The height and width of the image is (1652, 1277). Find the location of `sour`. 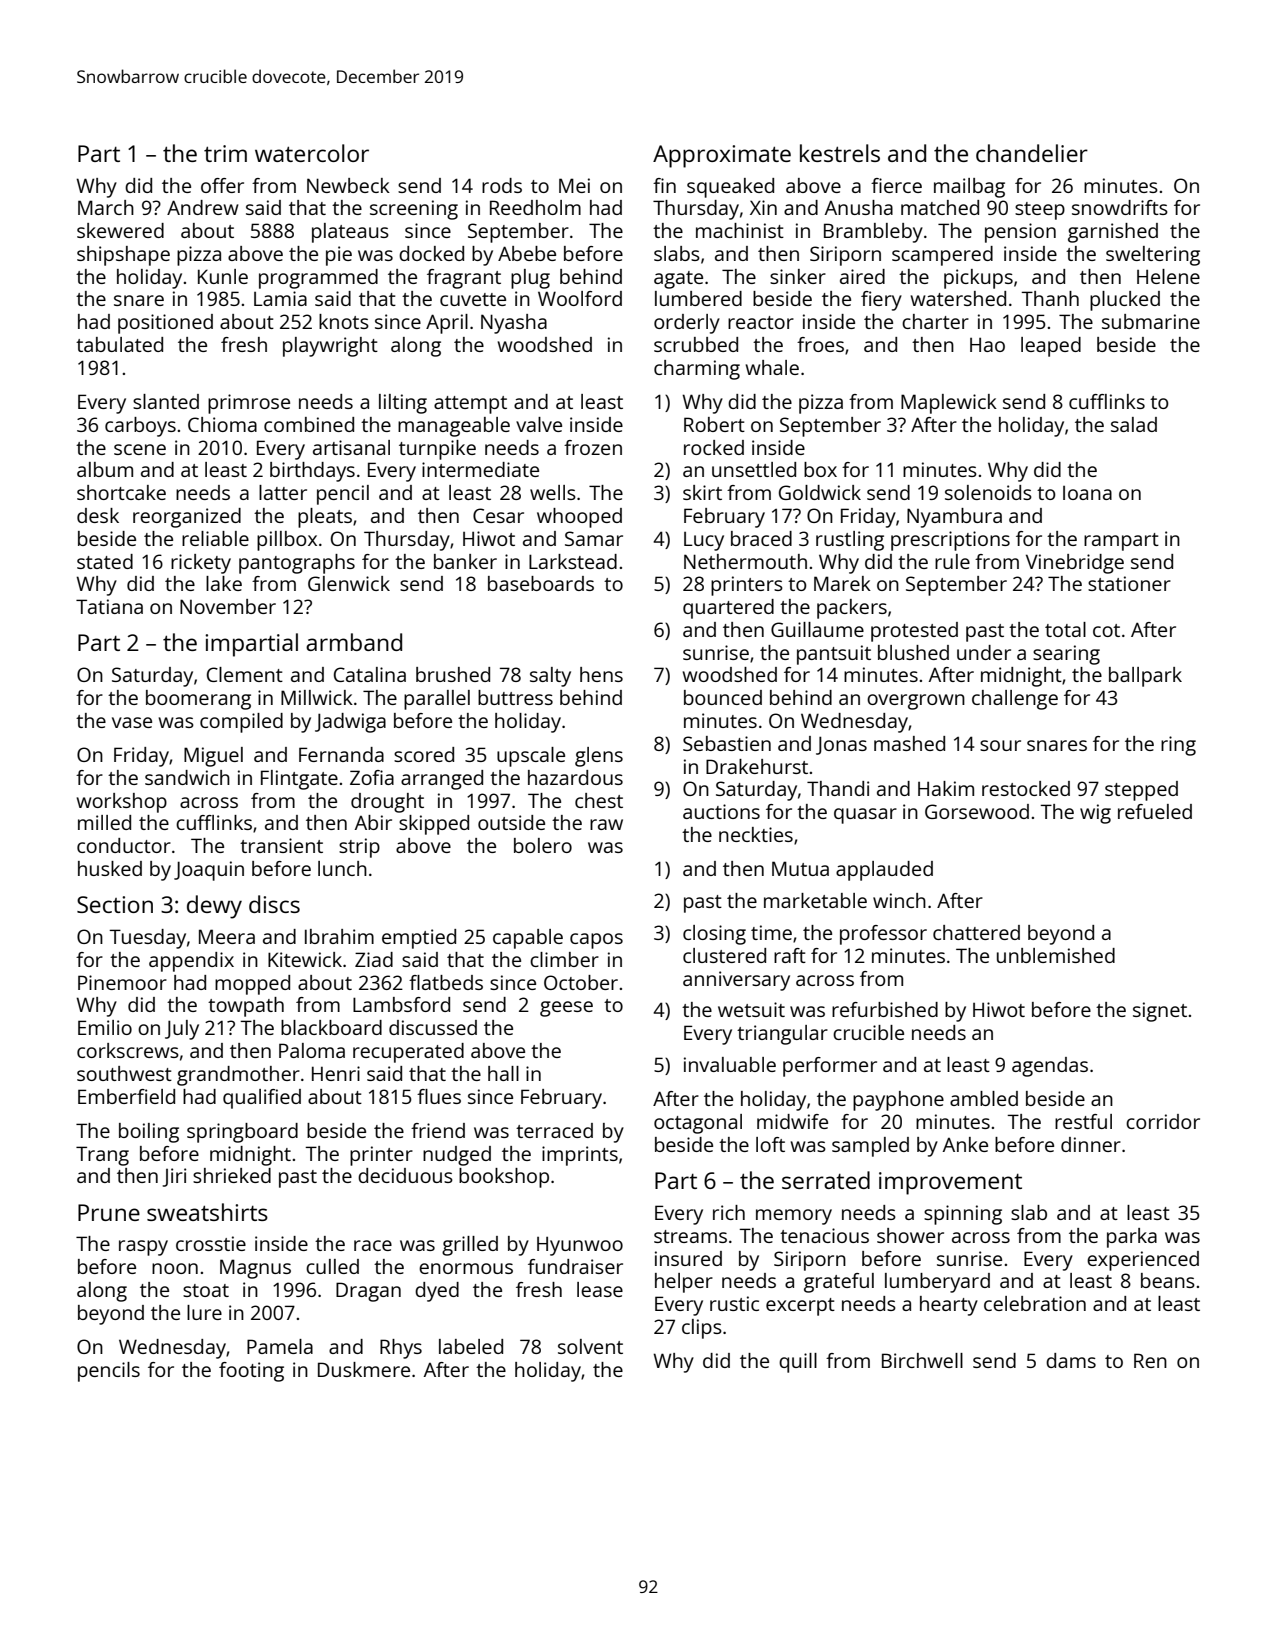

sour is located at coordinates (1000, 745).
